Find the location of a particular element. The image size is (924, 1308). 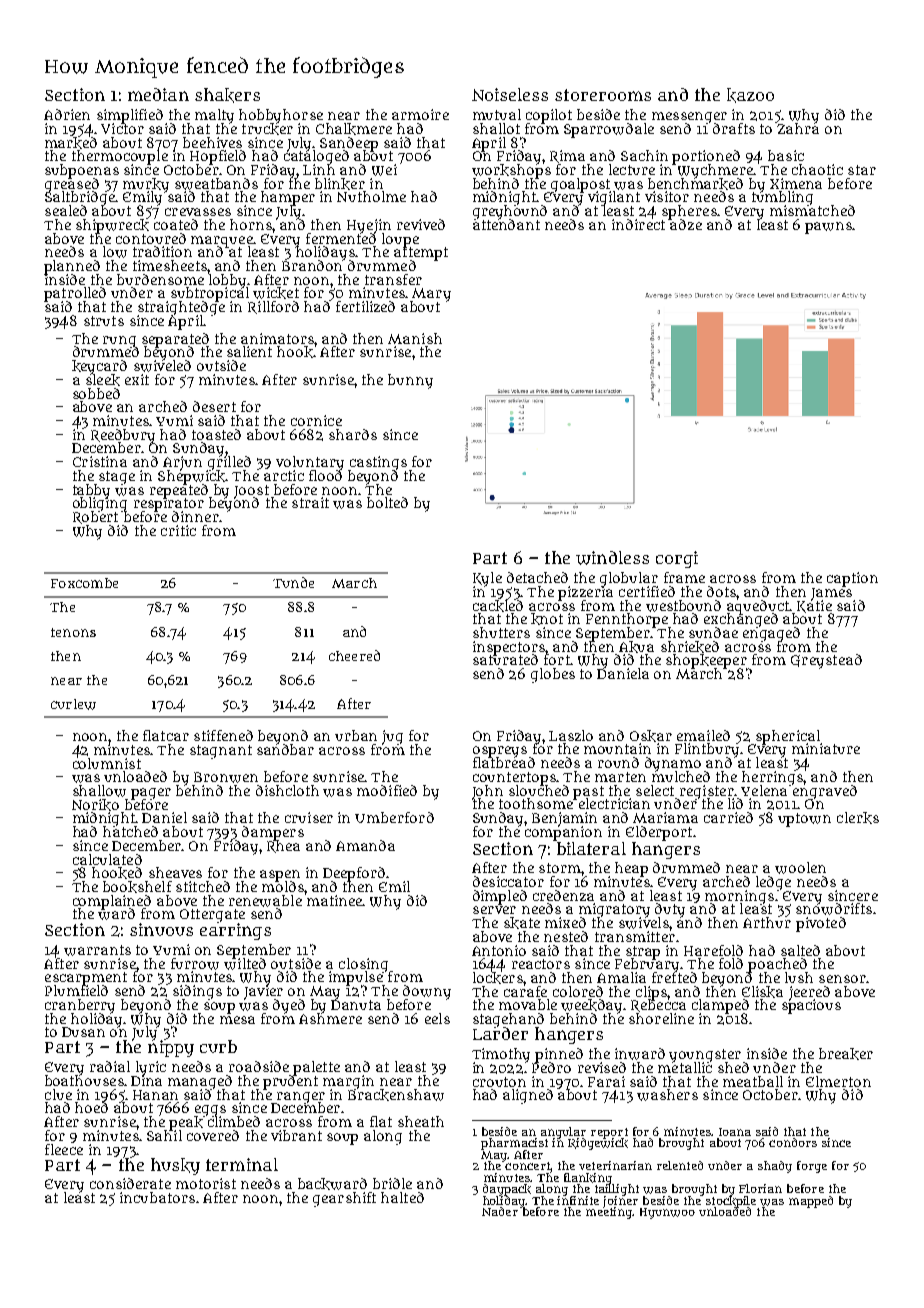

armoire is located at coordinates (420, 114).
